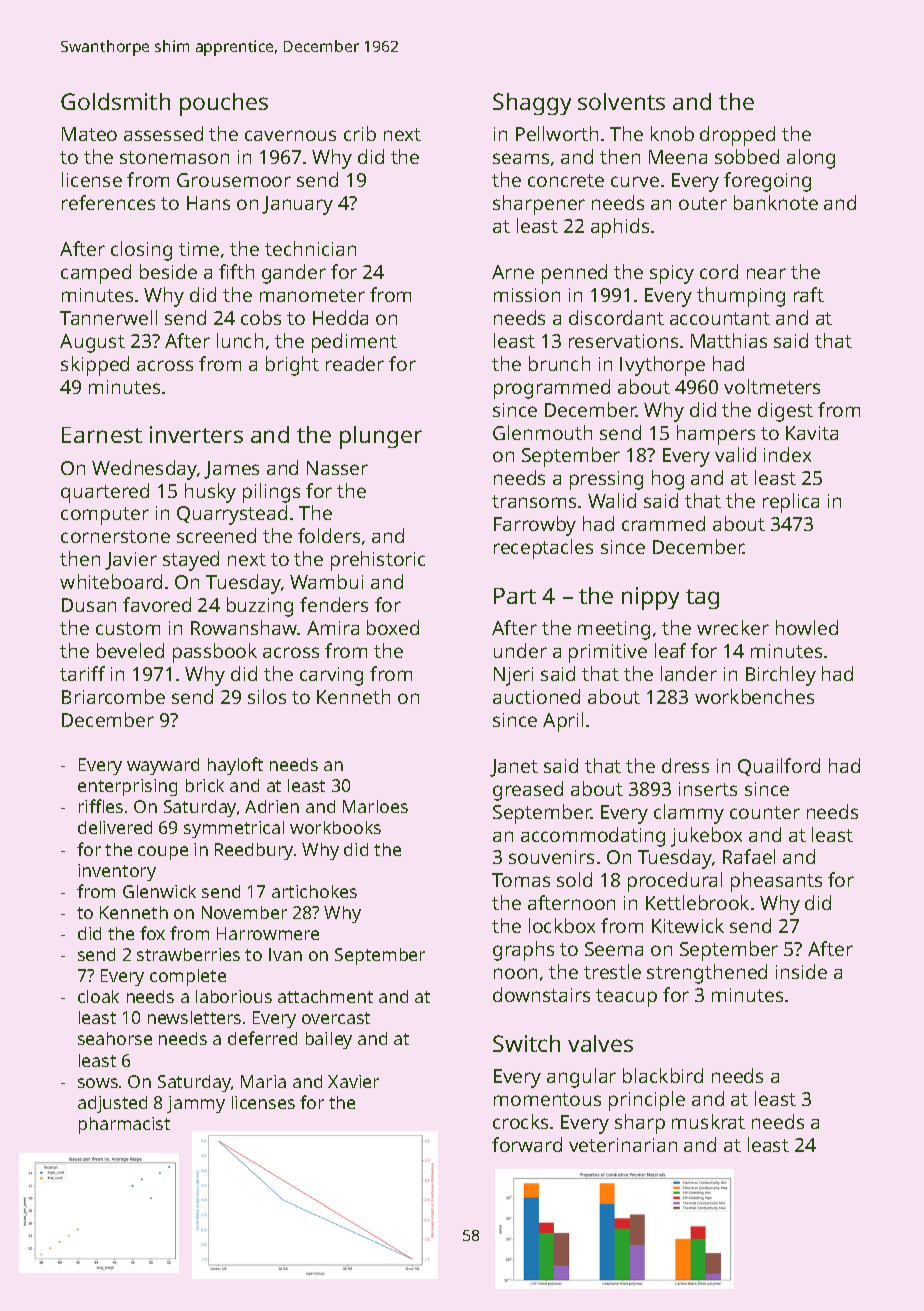 Image resolution: width=924 pixels, height=1311 pixels. What do you see at coordinates (791, 503) in the page?
I see `replica` at bounding box center [791, 503].
